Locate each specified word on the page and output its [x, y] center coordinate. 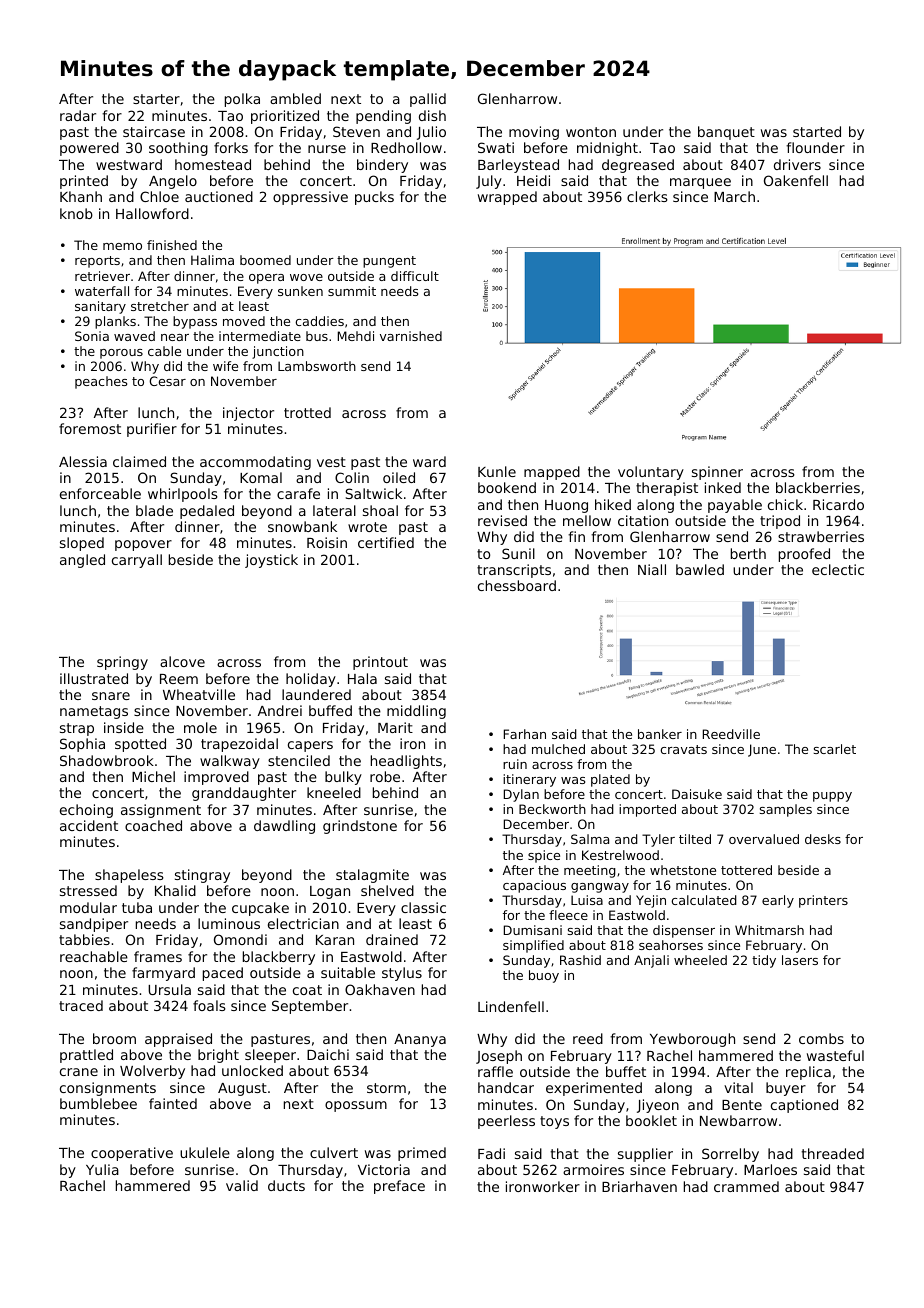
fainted [173, 1103]
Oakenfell [796, 180]
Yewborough [692, 1040]
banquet [726, 133]
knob [76, 213]
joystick [271, 561]
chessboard [517, 585]
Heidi [533, 180]
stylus [402, 974]
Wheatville [199, 694]
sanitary [100, 307]
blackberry [279, 958]
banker [660, 734]
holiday [311, 680]
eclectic [838, 569]
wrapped [507, 198]
